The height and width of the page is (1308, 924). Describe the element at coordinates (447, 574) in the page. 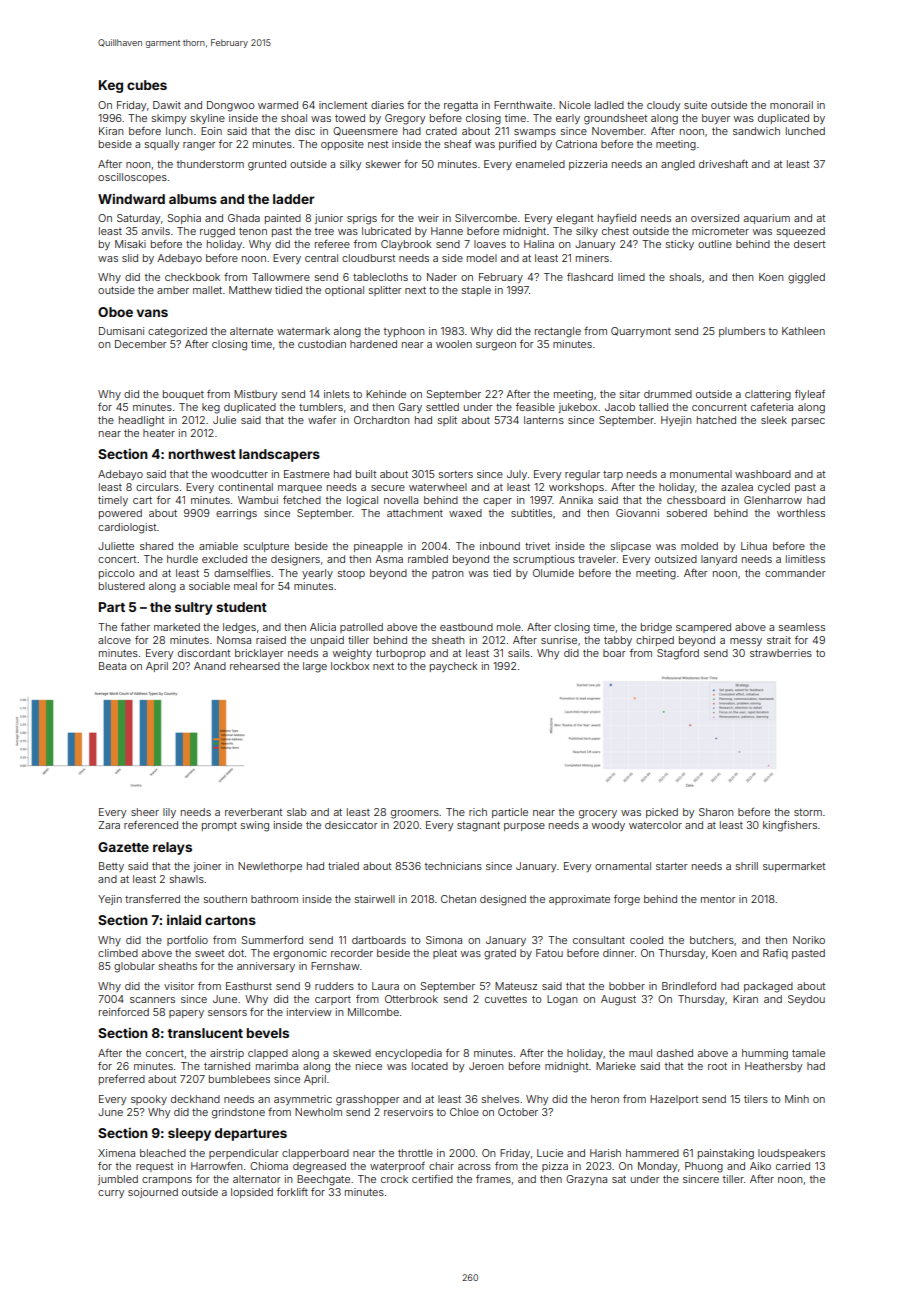

I see `patron` at that location.
